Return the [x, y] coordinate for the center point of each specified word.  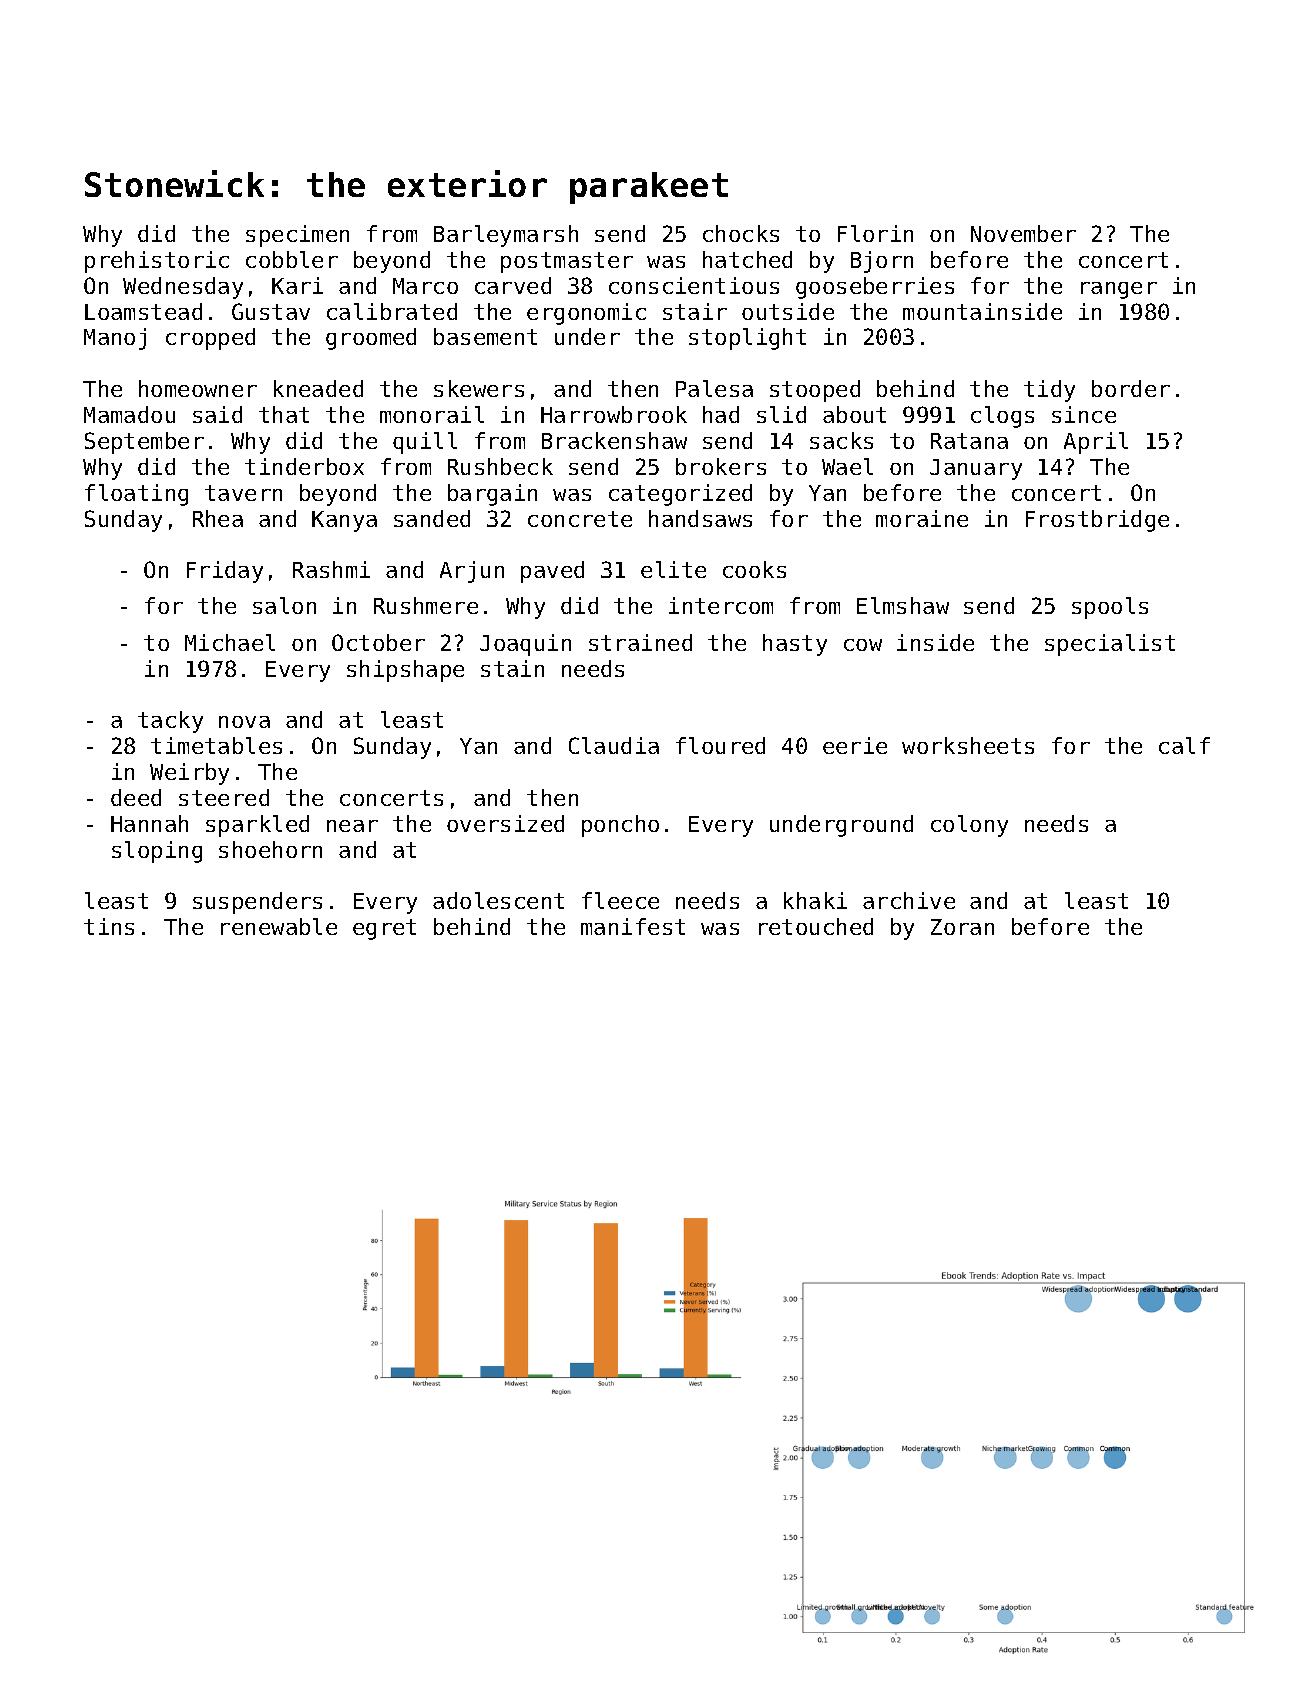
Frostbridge [1097, 521]
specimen [297, 236]
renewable [279, 926]
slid [781, 414]
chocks [741, 233]
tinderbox [304, 466]
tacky [170, 722]
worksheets [968, 745]
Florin [875, 233]
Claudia [614, 745]
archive [909, 900]
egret [384, 929]
